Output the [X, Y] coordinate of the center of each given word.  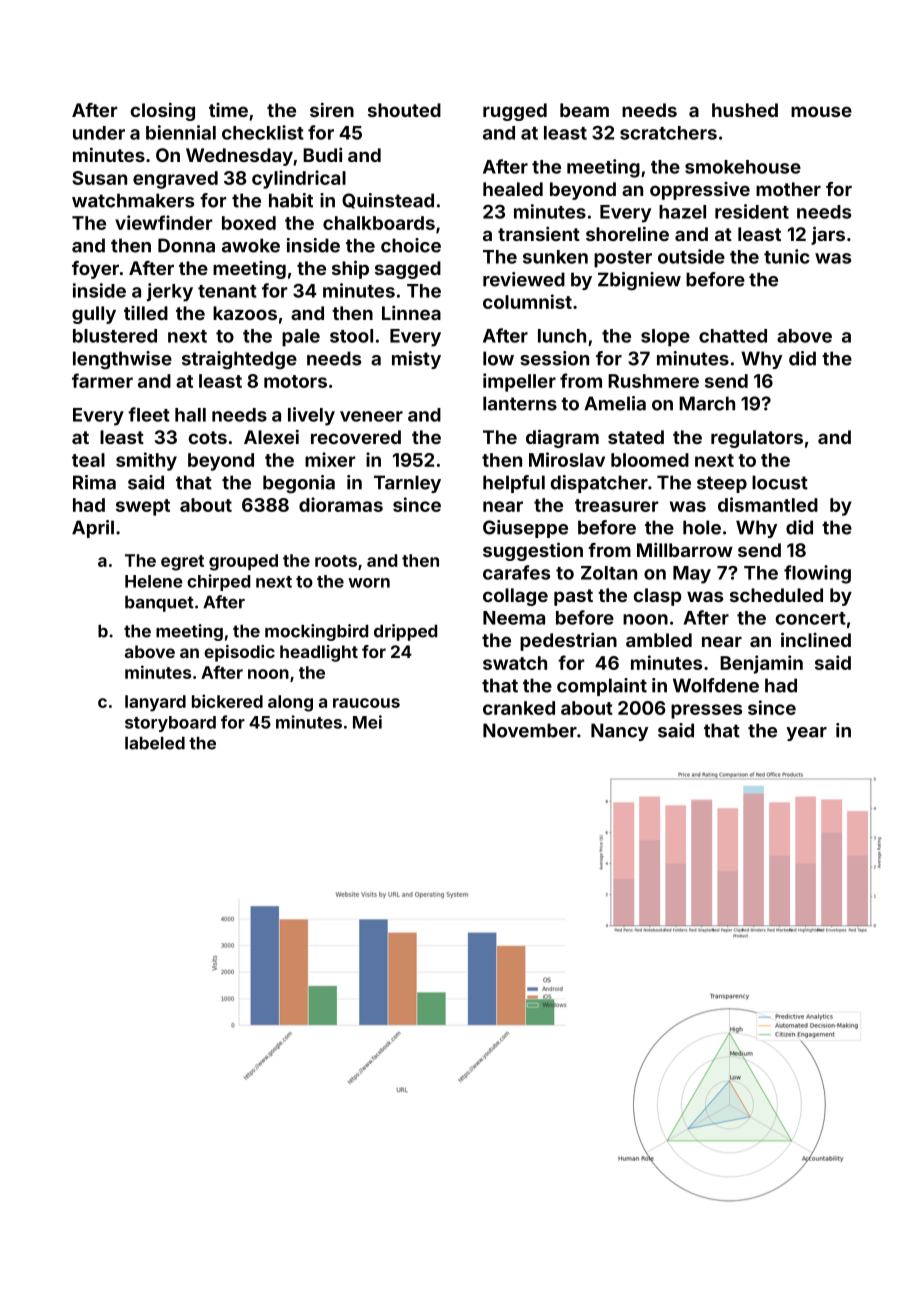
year [806, 734]
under [99, 133]
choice [411, 245]
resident [752, 211]
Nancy [619, 732]
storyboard [170, 724]
